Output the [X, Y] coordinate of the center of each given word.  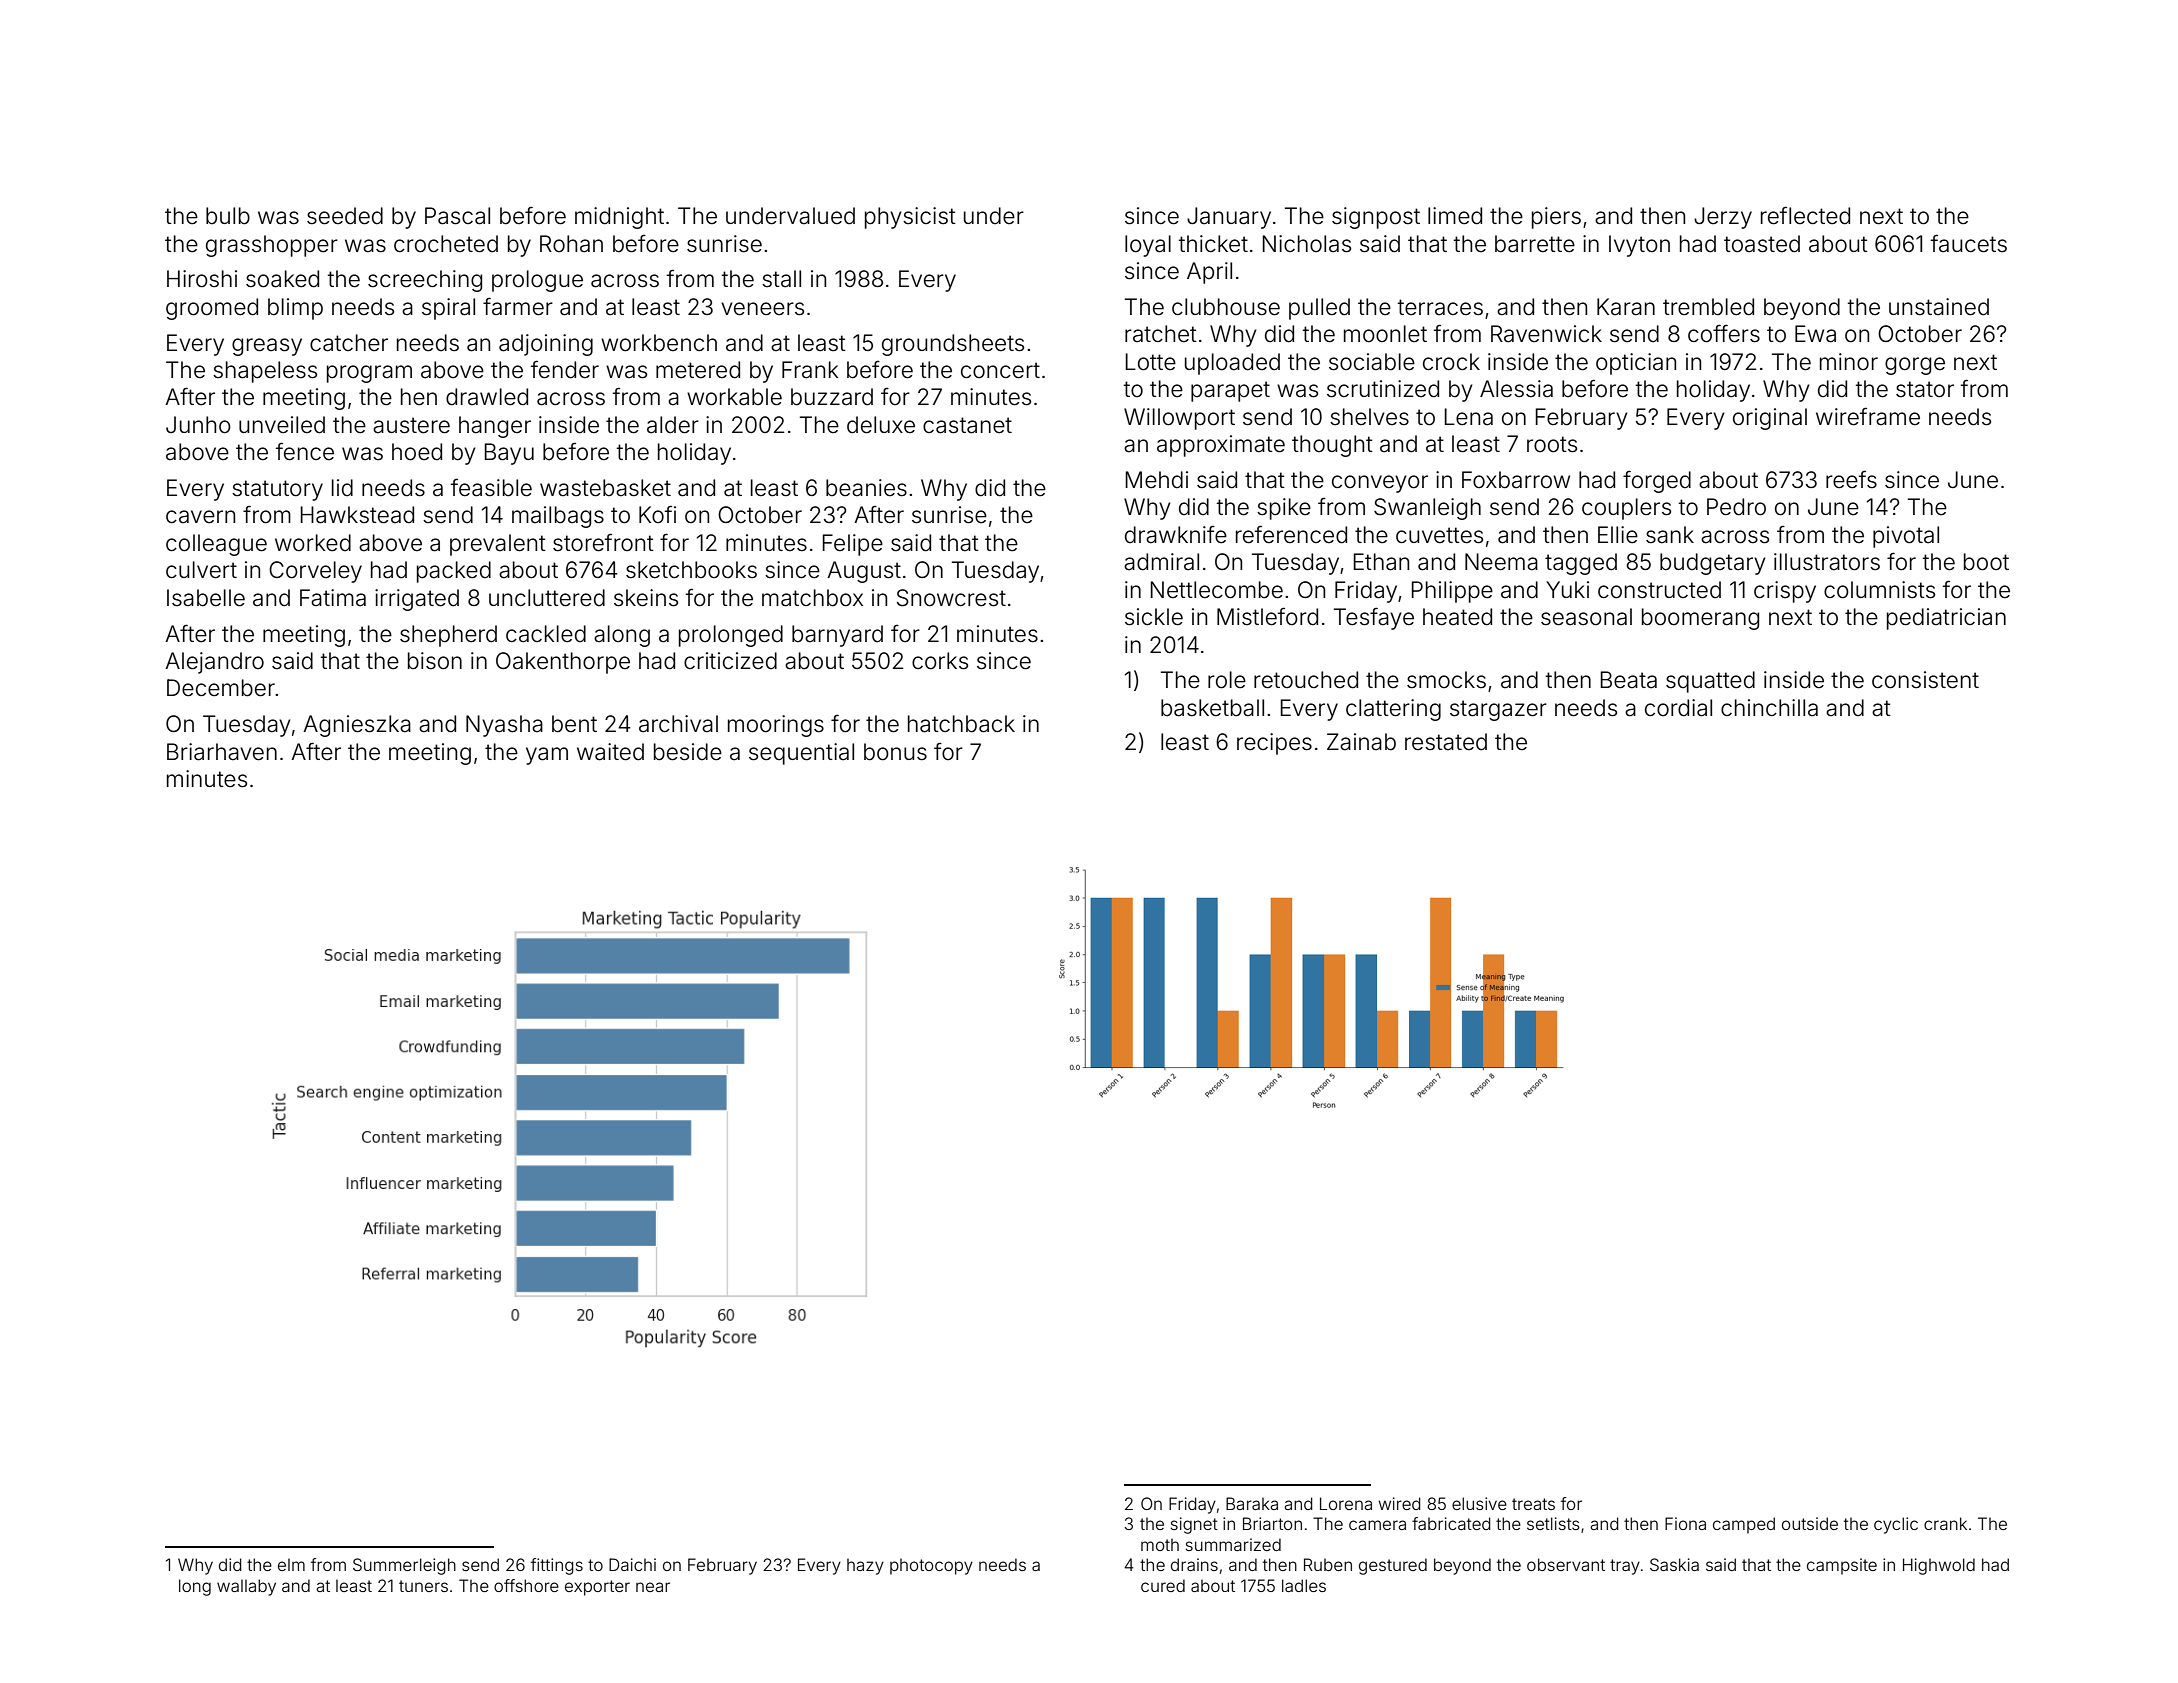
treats [1533, 1504]
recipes [1274, 744]
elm [291, 1564]
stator [1925, 389]
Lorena [1346, 1503]
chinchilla [1769, 708]
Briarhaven [222, 752]
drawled [487, 397]
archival [678, 724]
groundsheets [953, 345]
